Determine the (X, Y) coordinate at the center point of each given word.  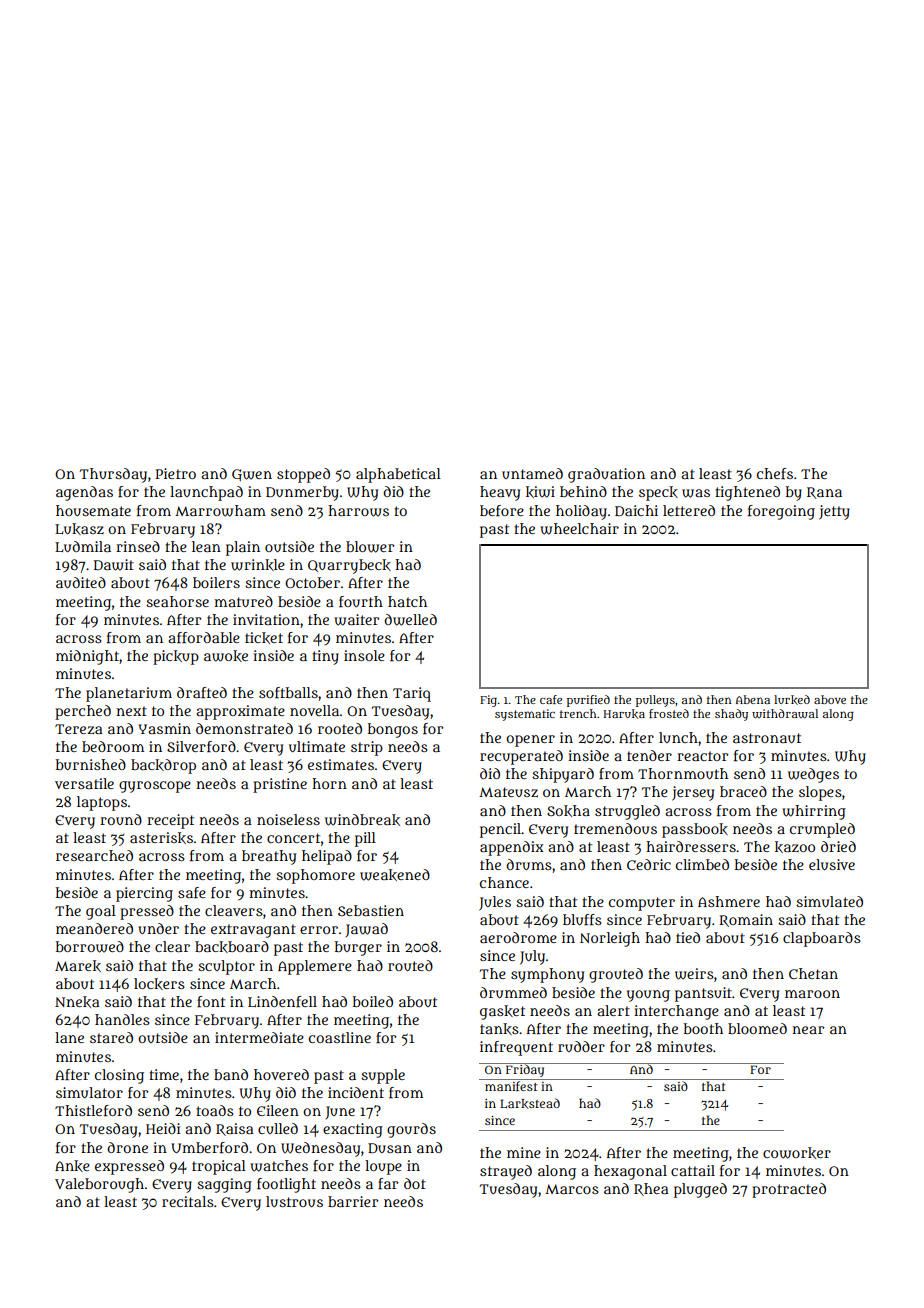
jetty (834, 512)
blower (370, 547)
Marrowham (220, 511)
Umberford (209, 1147)
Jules (495, 903)
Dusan (390, 1148)
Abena (753, 699)
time (164, 1074)
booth (703, 1028)
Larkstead (530, 1103)
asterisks (161, 838)
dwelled (410, 620)
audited (81, 582)
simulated (829, 901)
